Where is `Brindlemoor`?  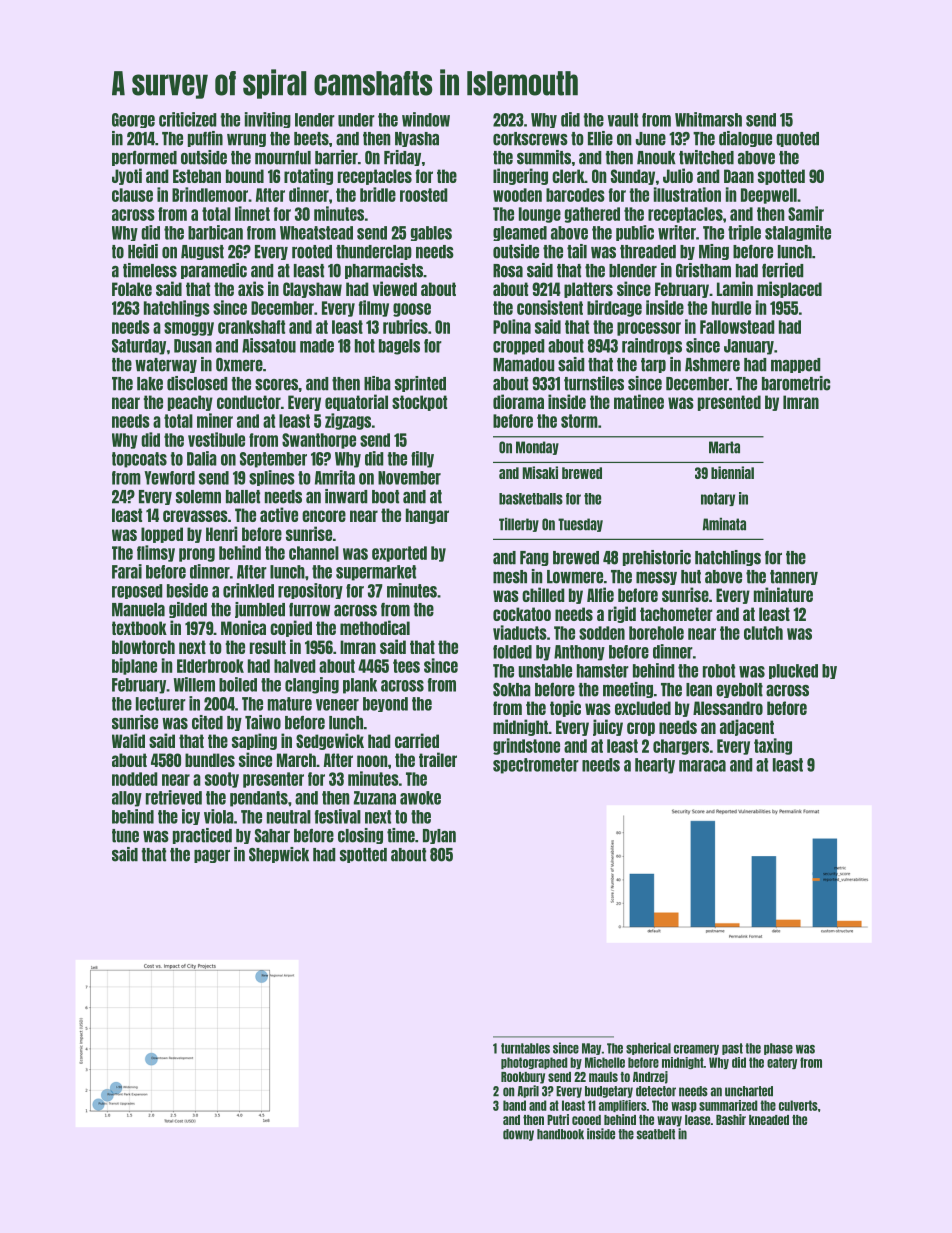 Brindlemoor is located at coordinates (210, 194).
